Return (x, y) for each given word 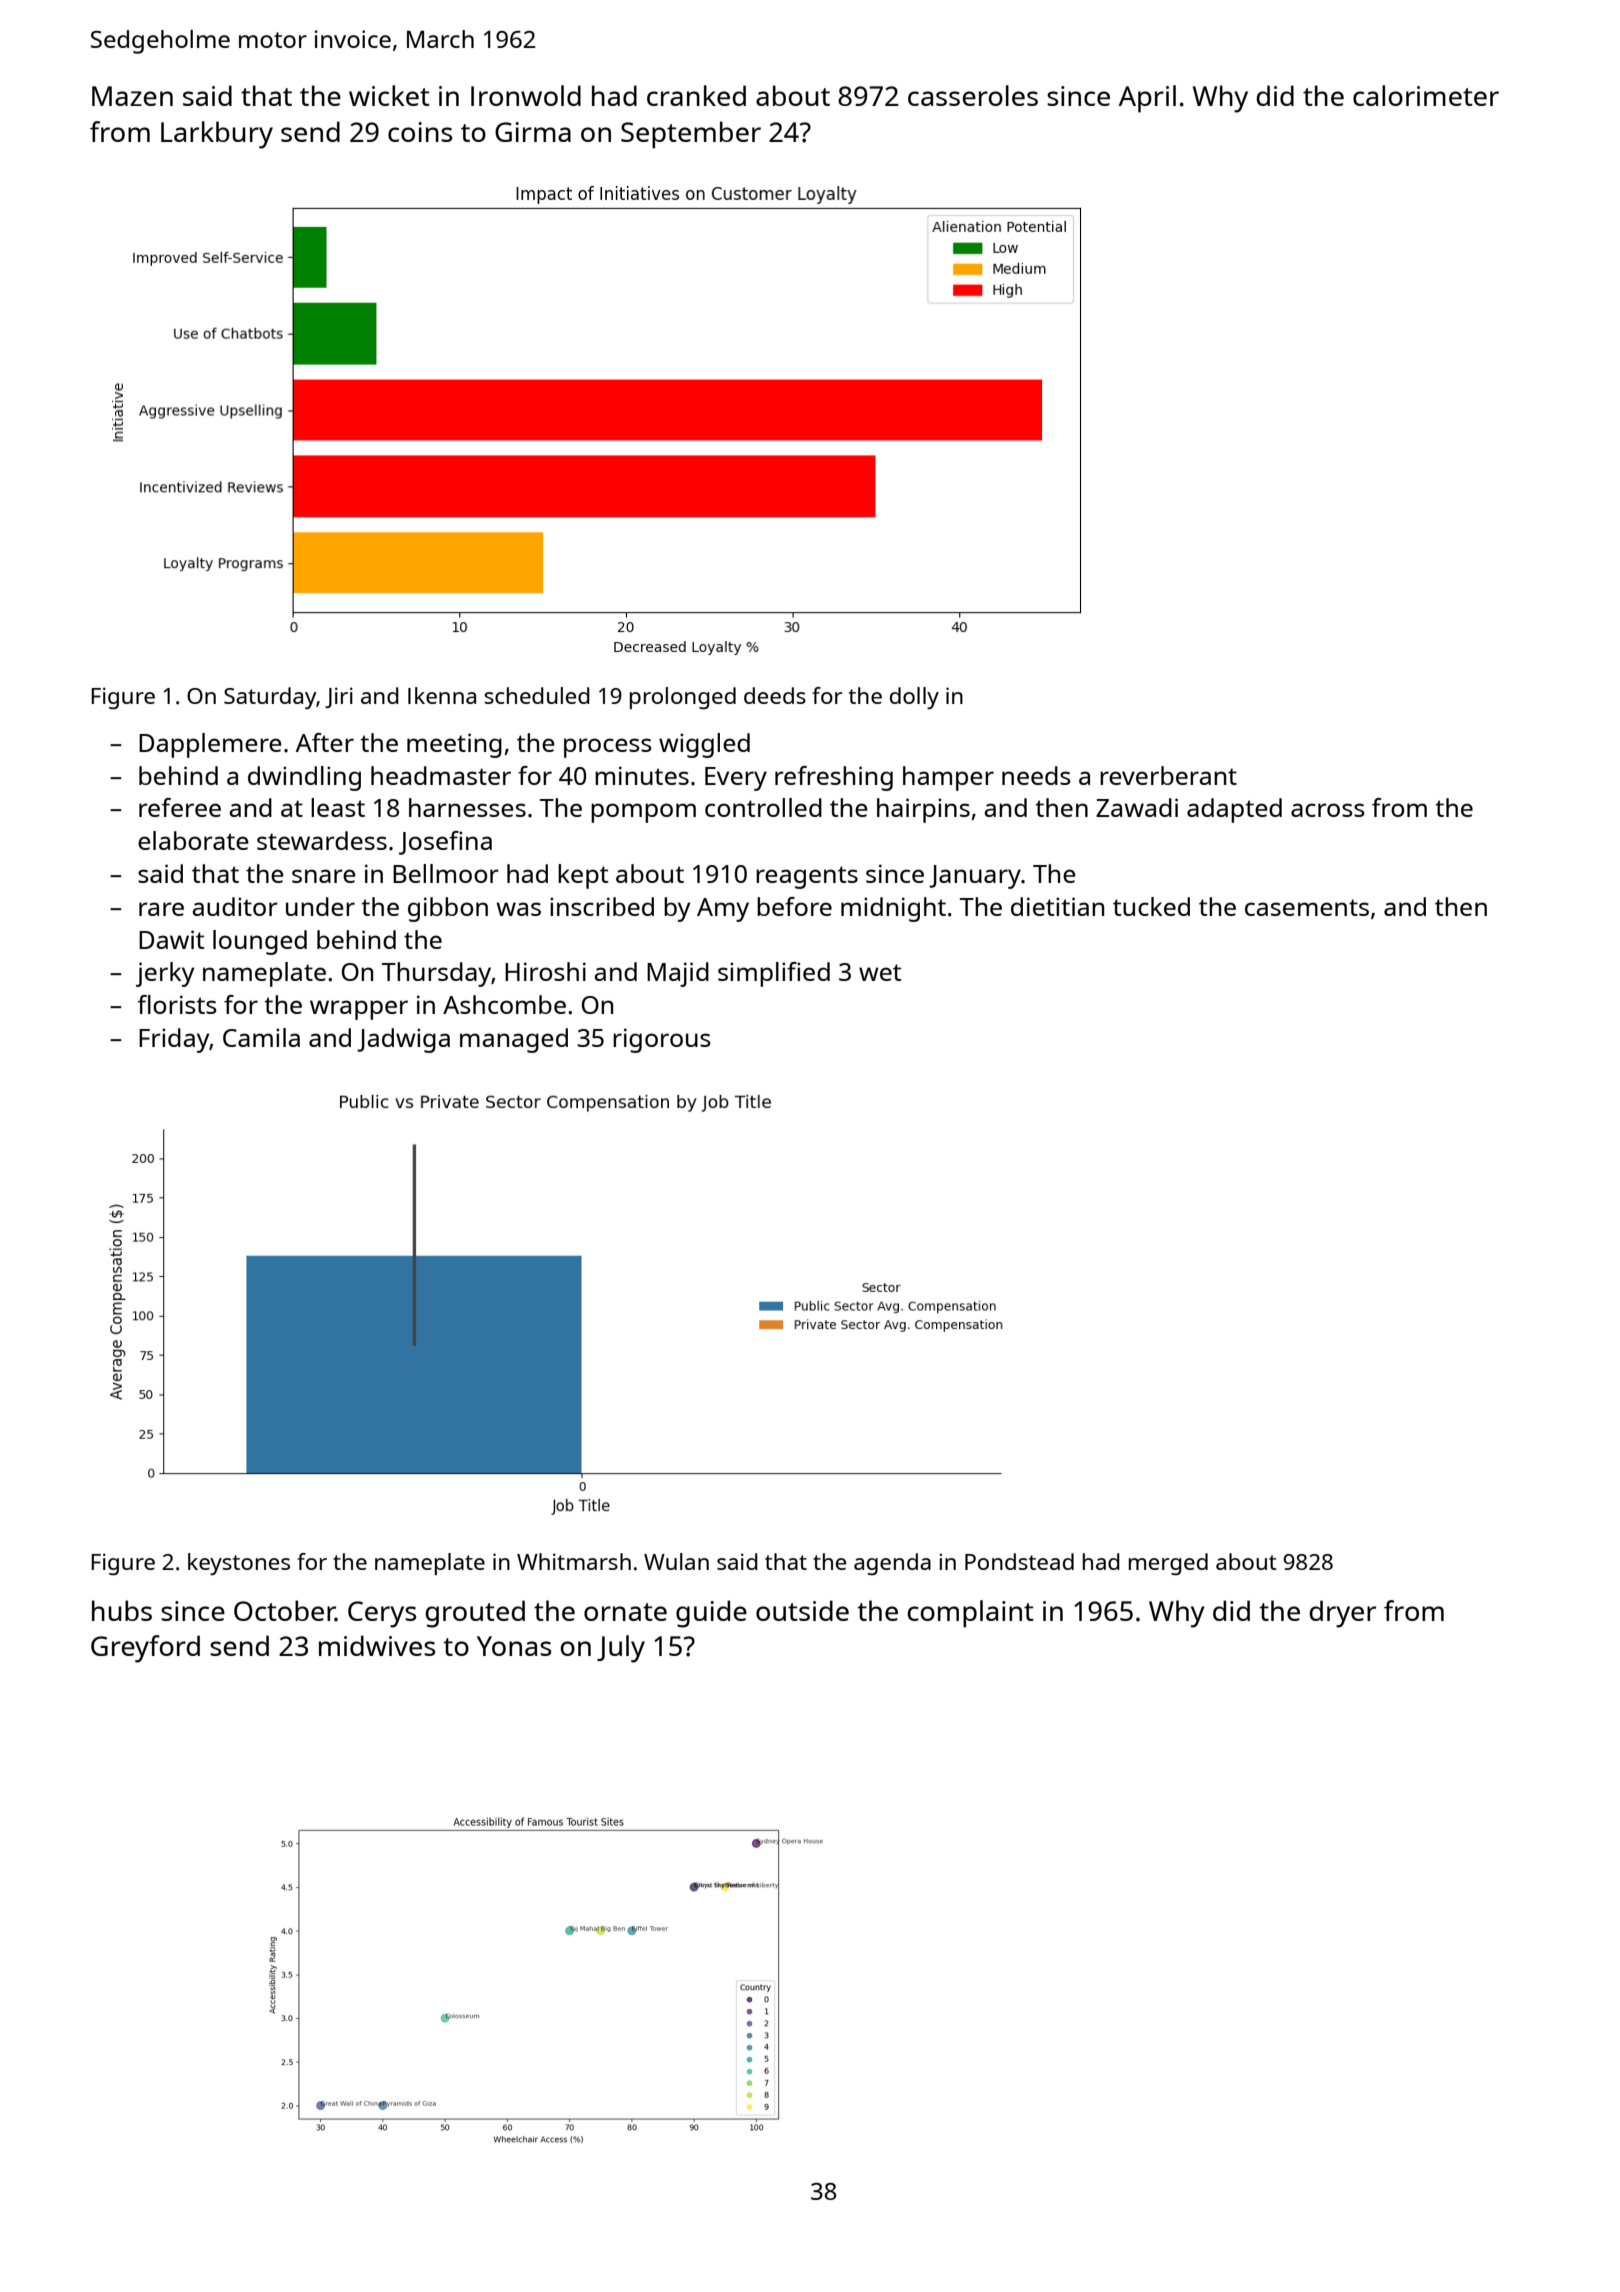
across (1328, 810)
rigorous (662, 1040)
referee (180, 807)
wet (880, 972)
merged (1168, 1564)
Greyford (145, 1649)
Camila (261, 1037)
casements (1307, 907)
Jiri (339, 697)
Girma (533, 132)
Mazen (132, 96)
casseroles (973, 95)
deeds (775, 695)
